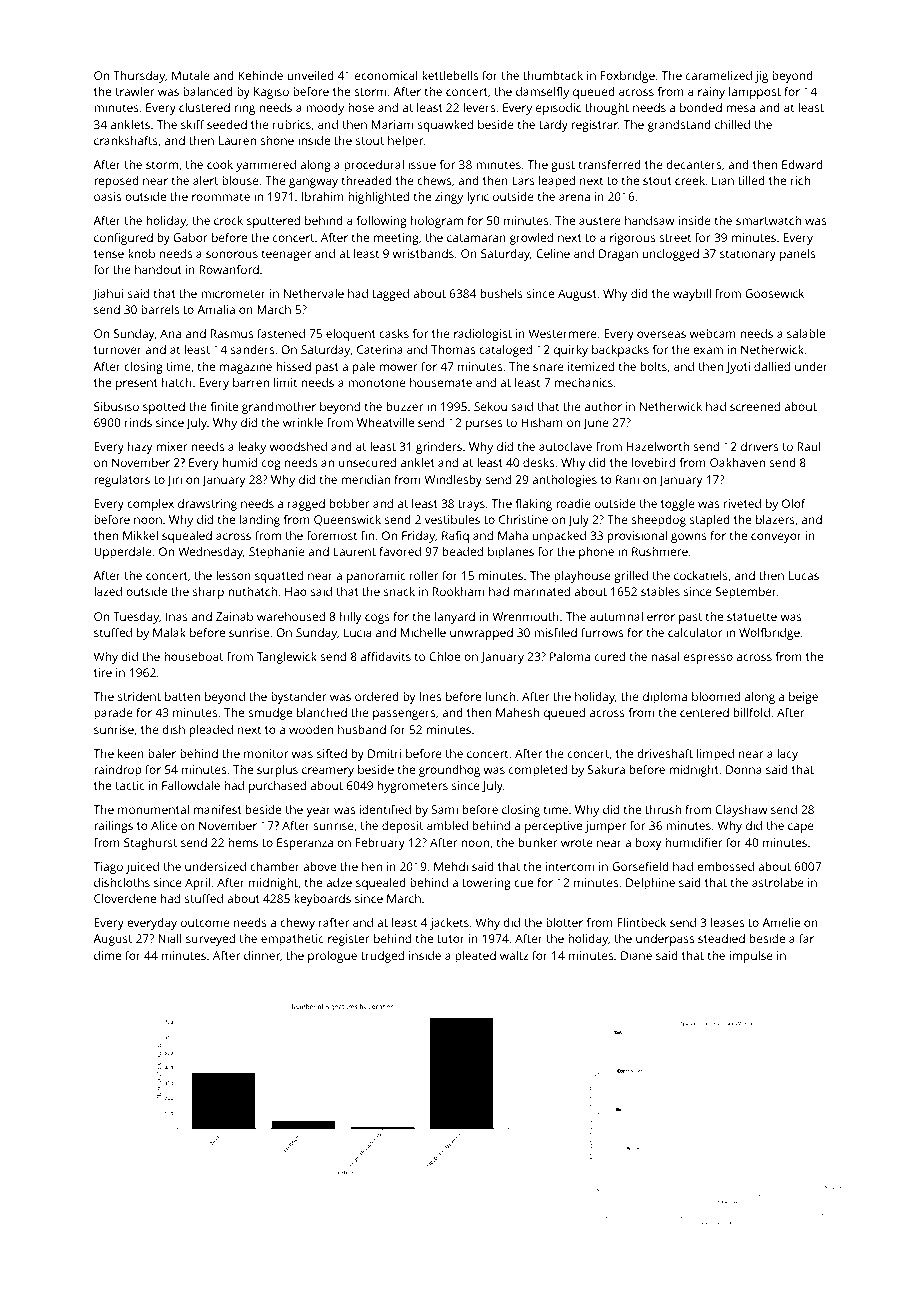  What do you see at coordinates (424, 575) in the page?
I see `roller` at bounding box center [424, 575].
